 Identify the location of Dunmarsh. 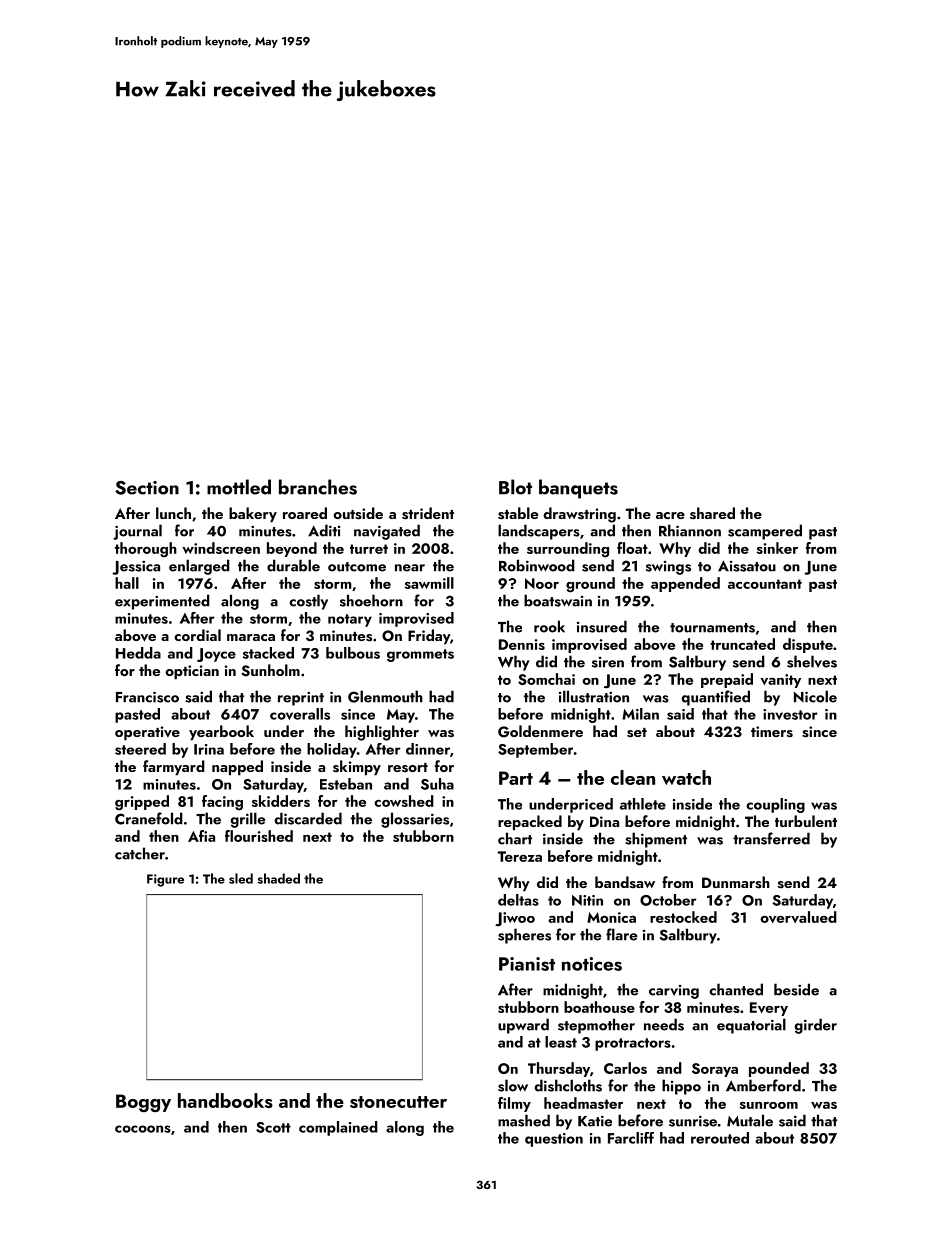
(736, 882).
